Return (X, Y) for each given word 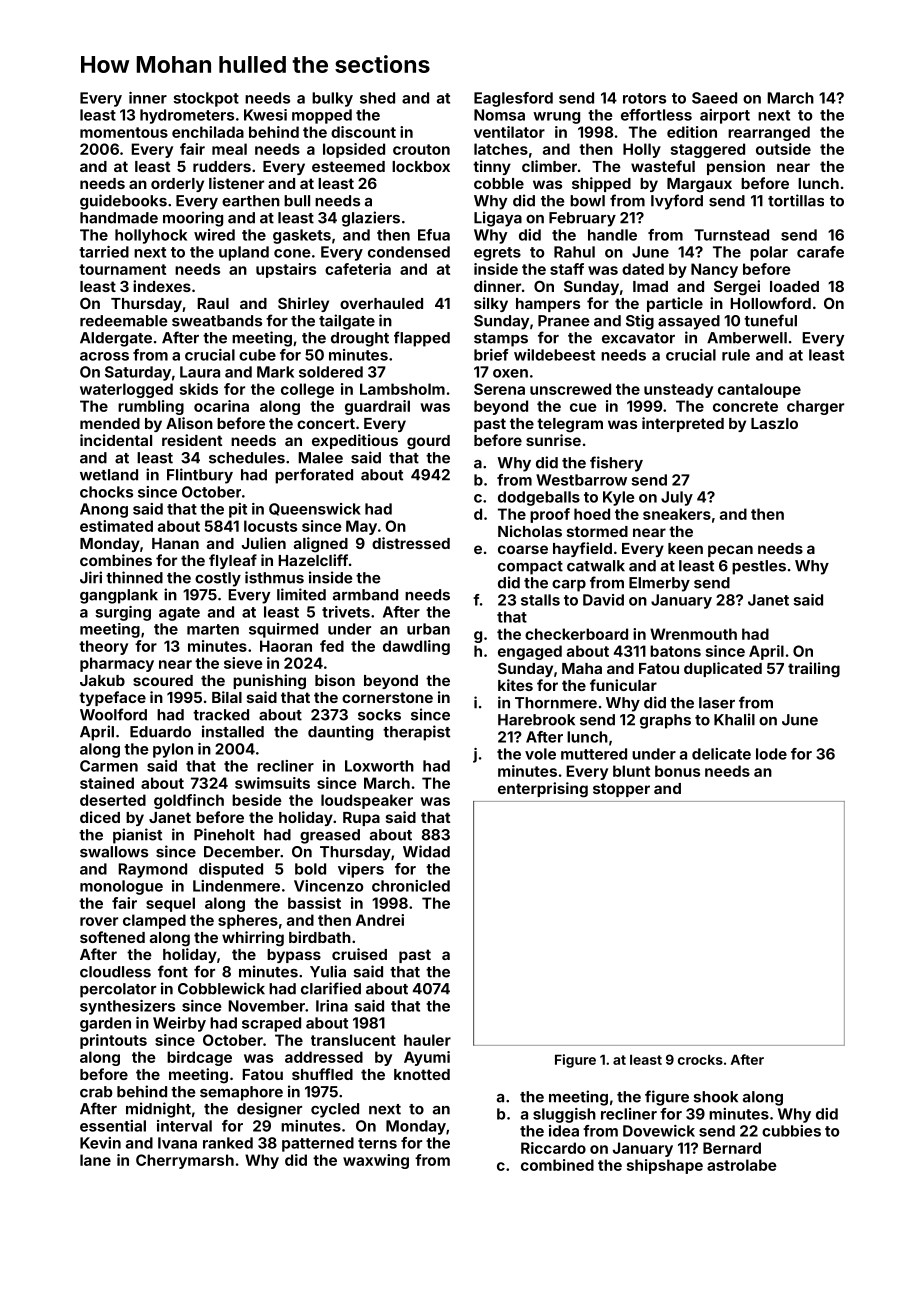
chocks (106, 492)
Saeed (714, 98)
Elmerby (659, 584)
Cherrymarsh (185, 1161)
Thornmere (556, 703)
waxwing (376, 1161)
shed (377, 98)
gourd (428, 442)
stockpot (206, 99)
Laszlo (774, 423)
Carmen (109, 766)
